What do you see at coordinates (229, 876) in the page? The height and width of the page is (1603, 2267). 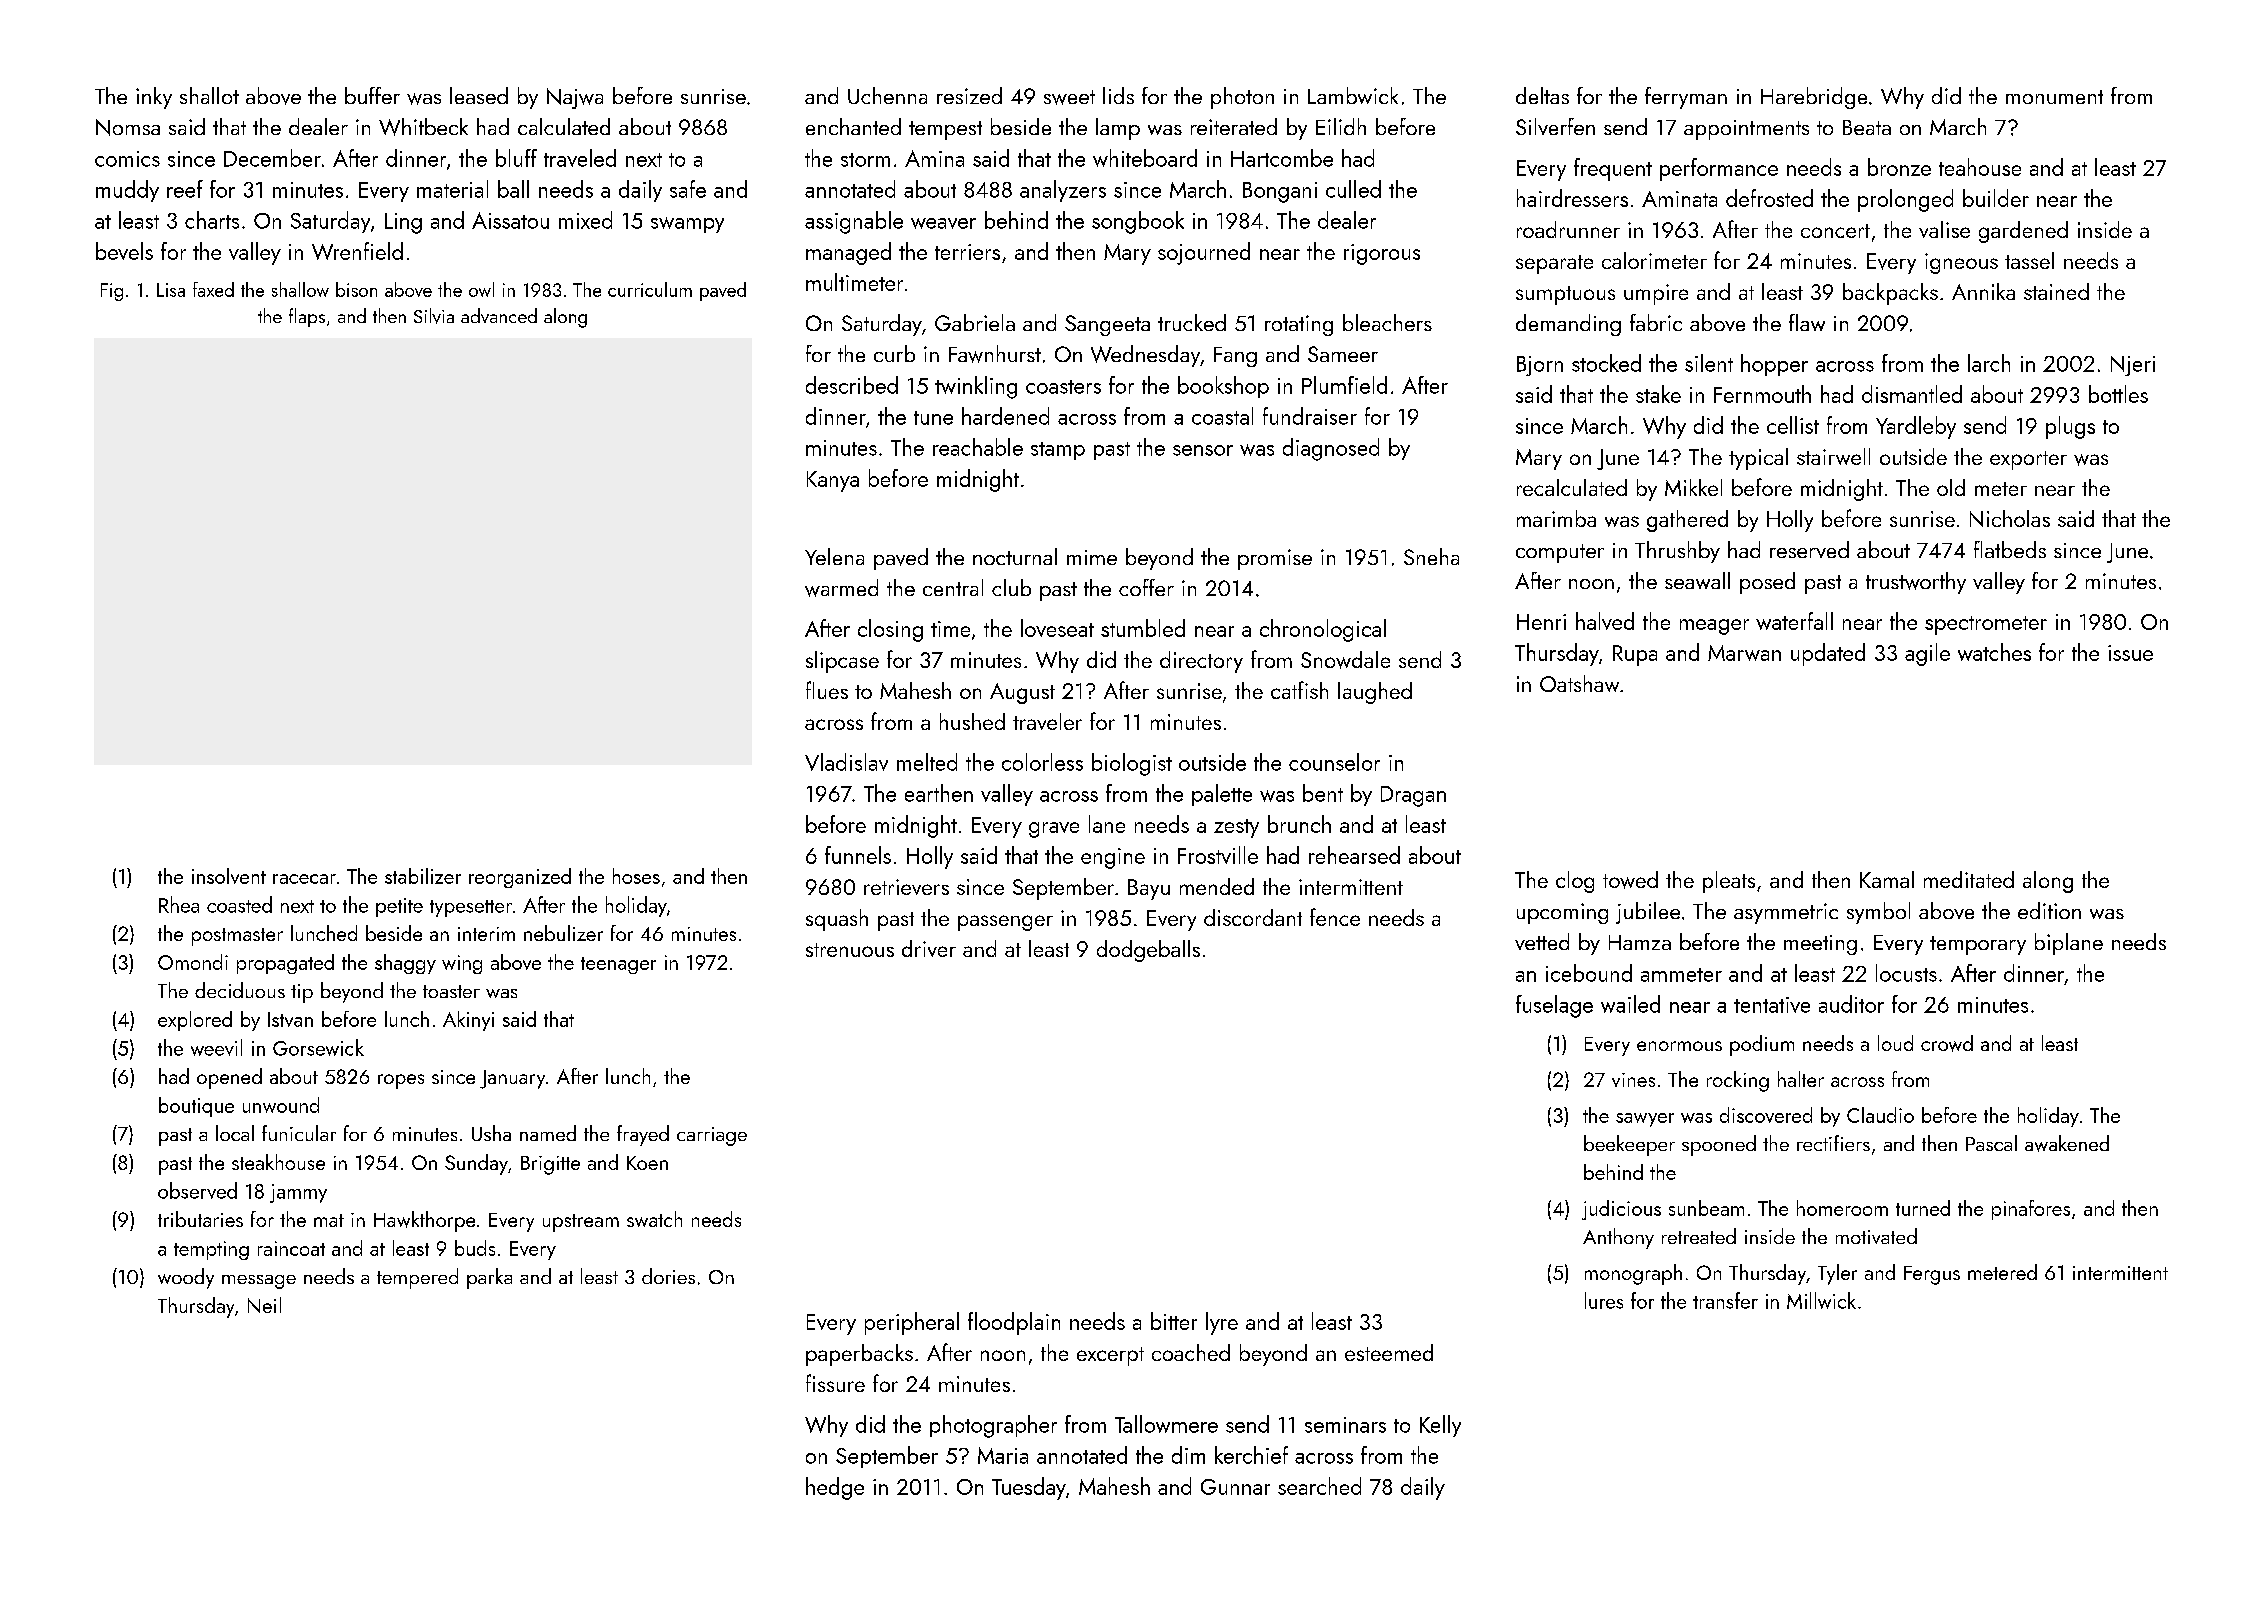 I see `insolvent` at bounding box center [229, 876].
